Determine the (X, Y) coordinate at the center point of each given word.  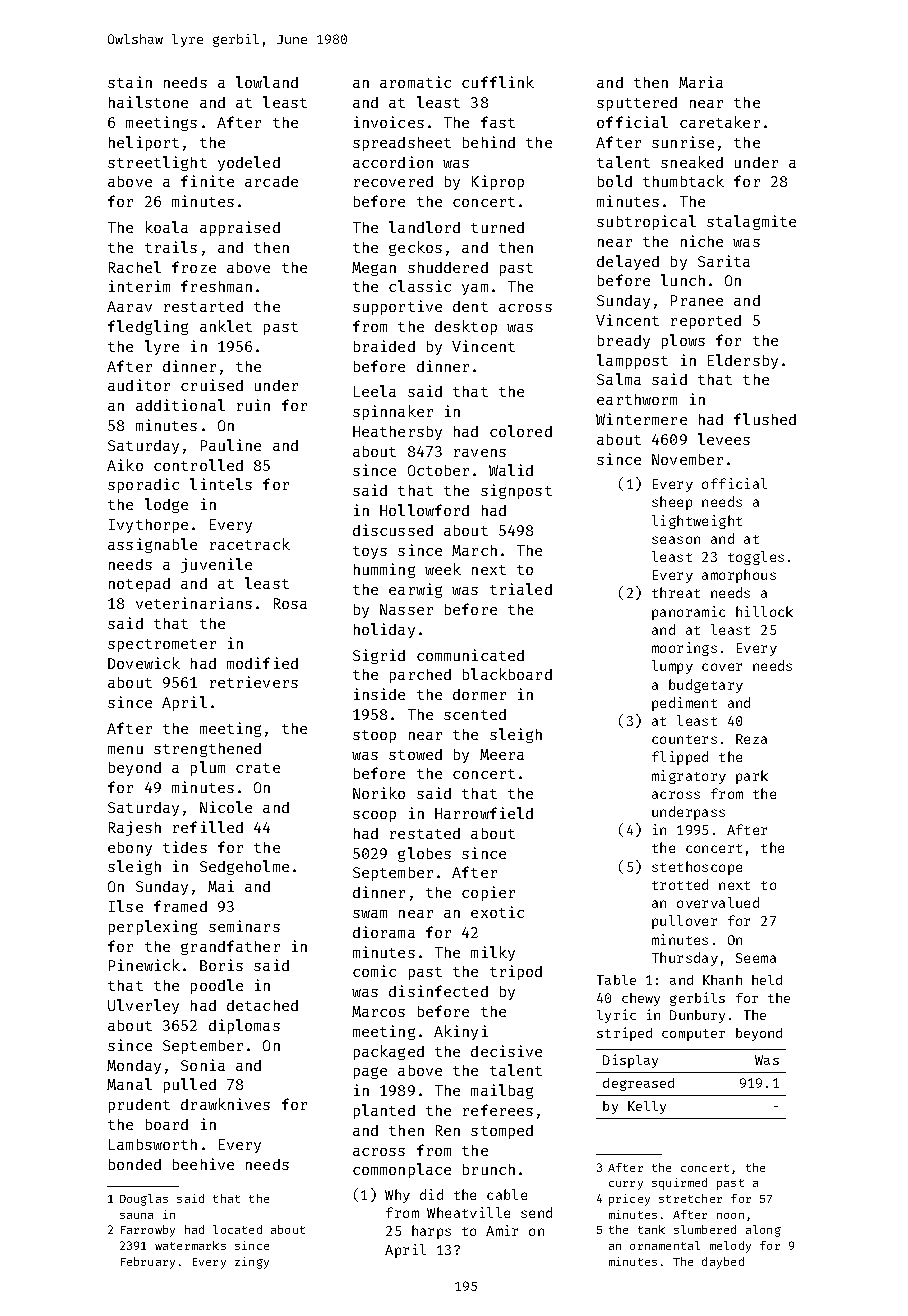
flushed (765, 419)
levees (724, 439)
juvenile (216, 565)
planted (384, 1111)
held (767, 980)
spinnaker (393, 412)
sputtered (637, 104)
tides (185, 847)
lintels (221, 484)
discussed (393, 530)
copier (488, 893)
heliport (144, 143)
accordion (393, 162)
